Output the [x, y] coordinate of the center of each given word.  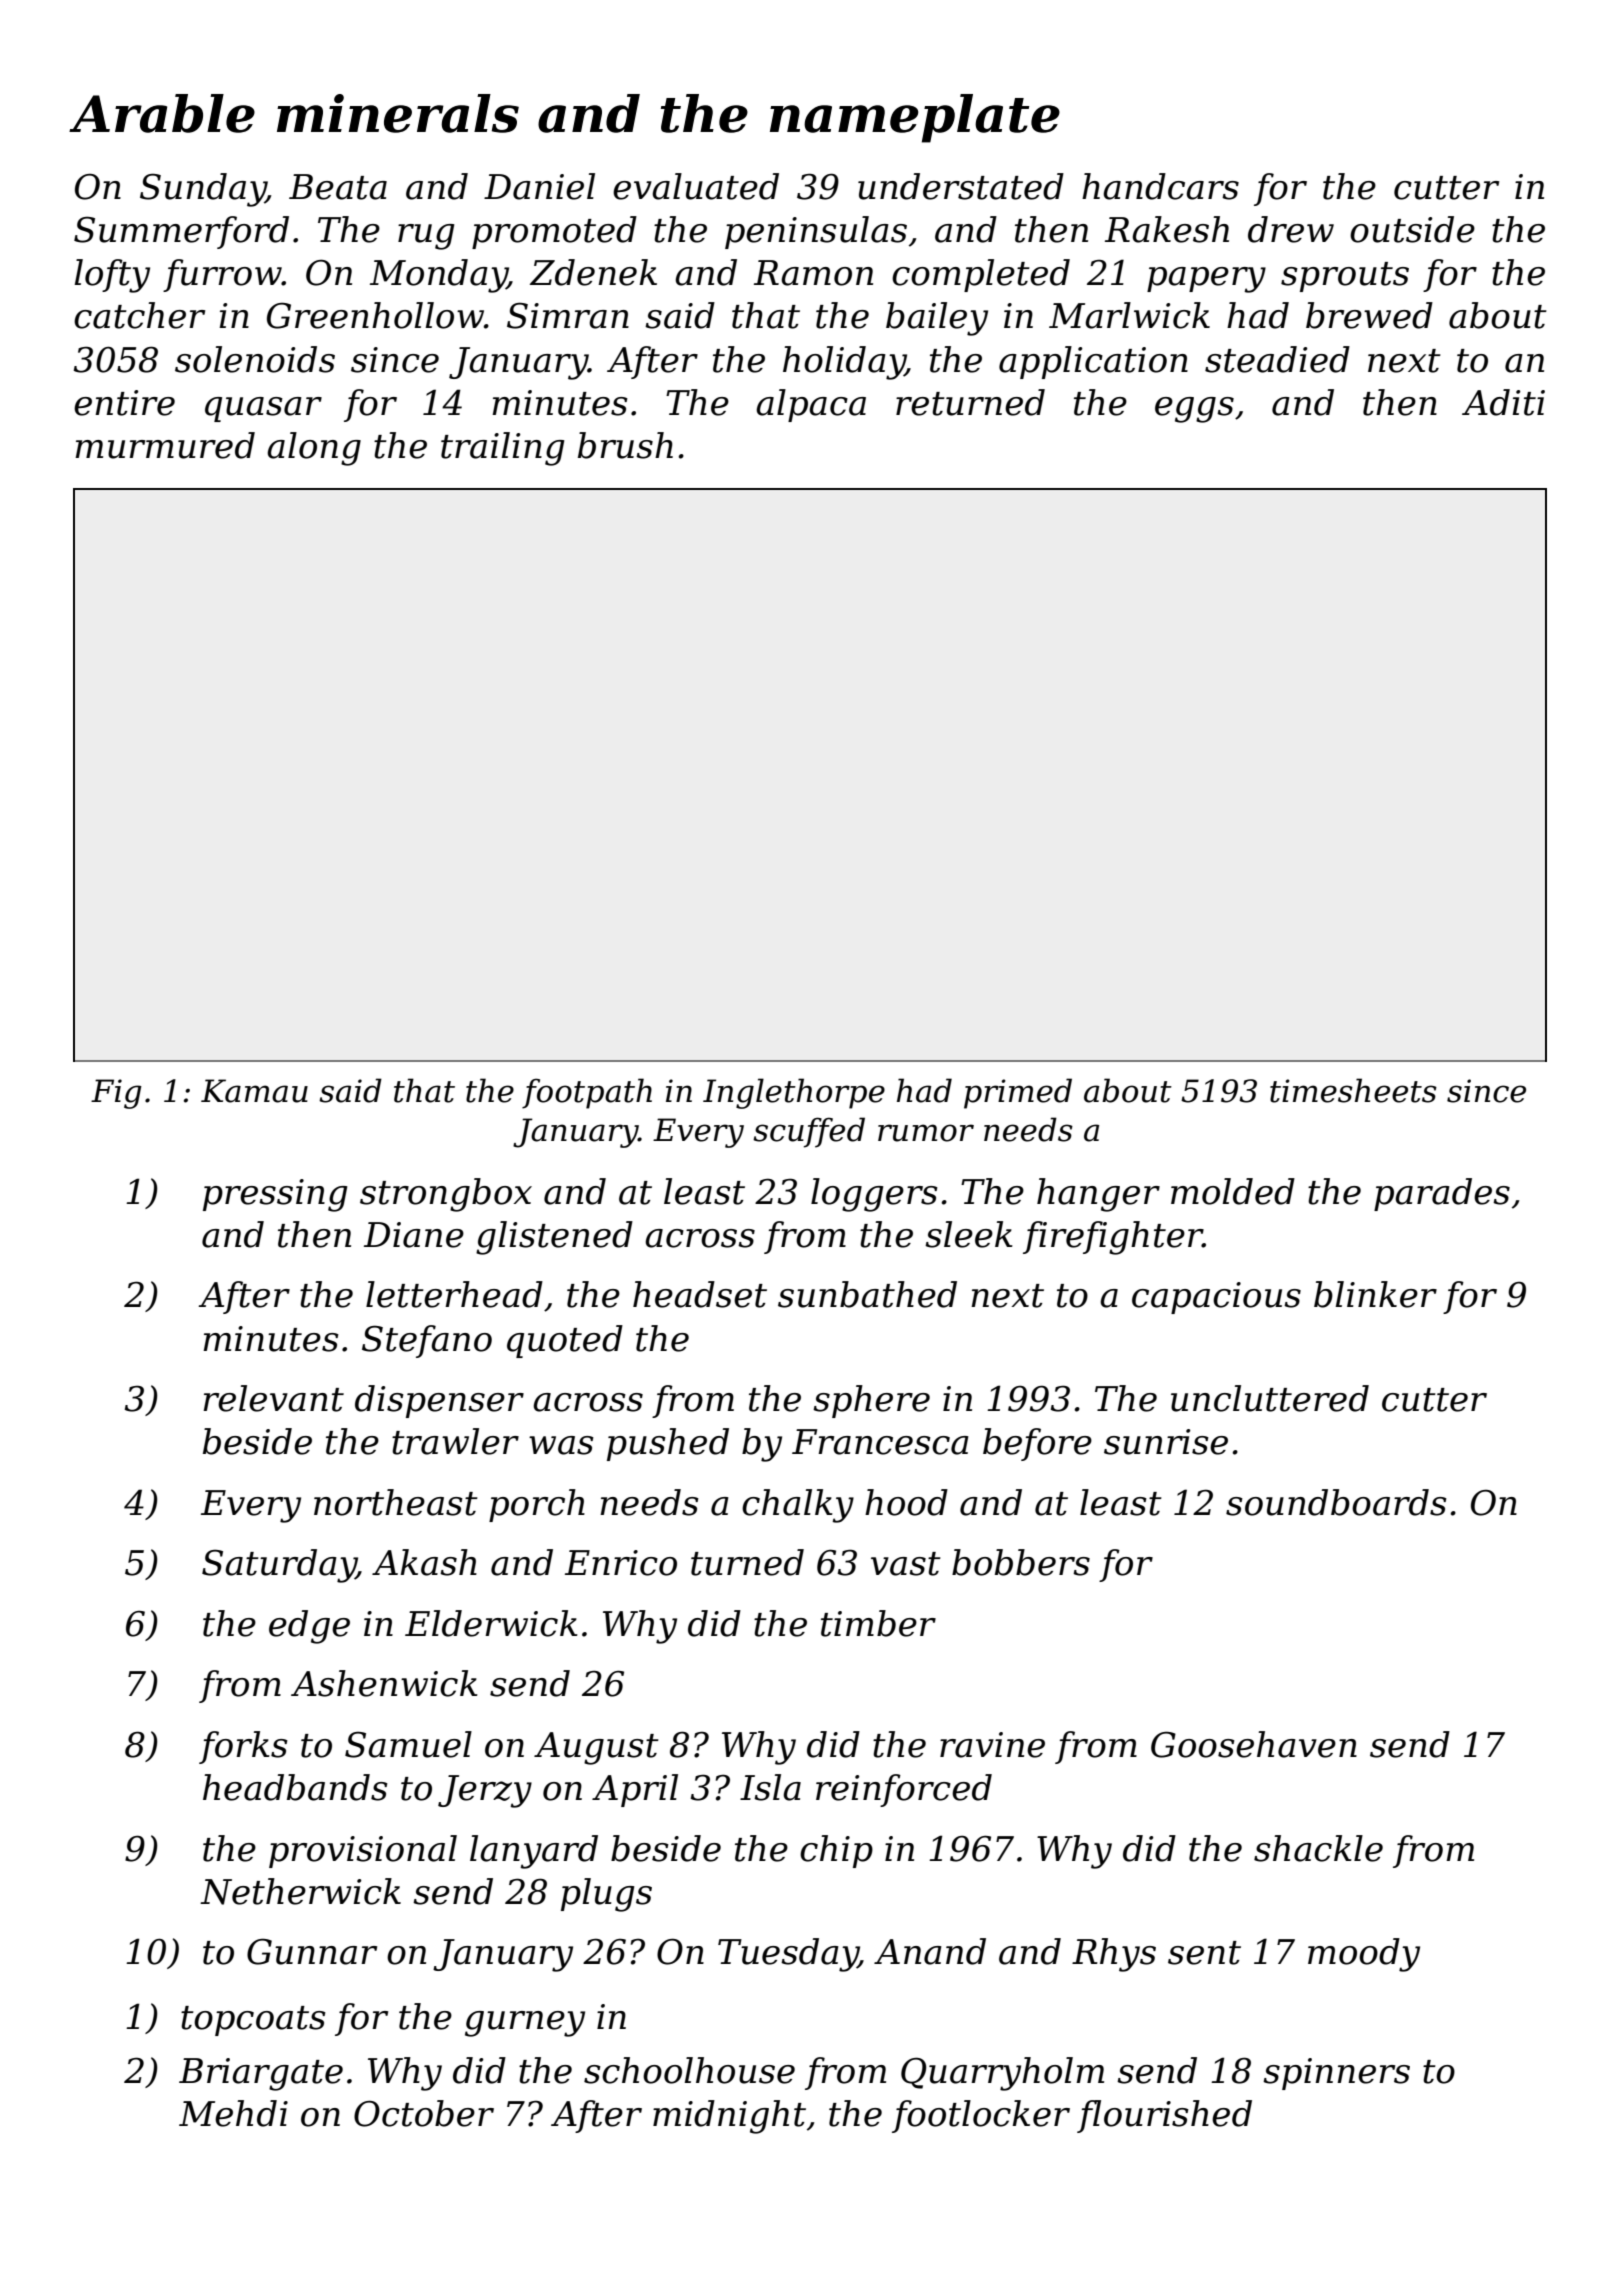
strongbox [446, 1195]
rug [426, 237]
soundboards [1336, 1502]
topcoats [253, 2021]
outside [1412, 229]
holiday [844, 363]
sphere [871, 1401]
